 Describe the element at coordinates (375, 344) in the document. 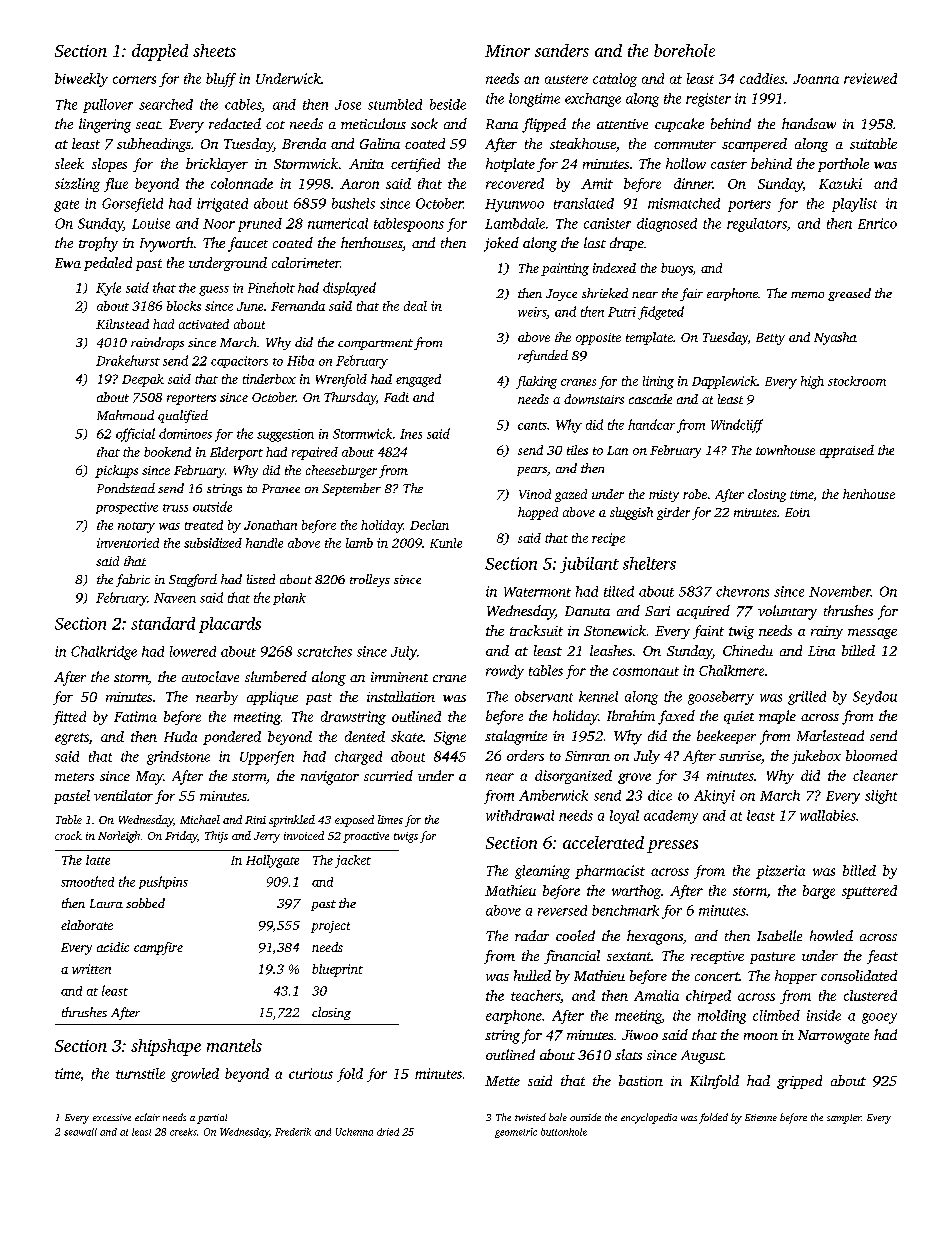

I see `compartment` at that location.
